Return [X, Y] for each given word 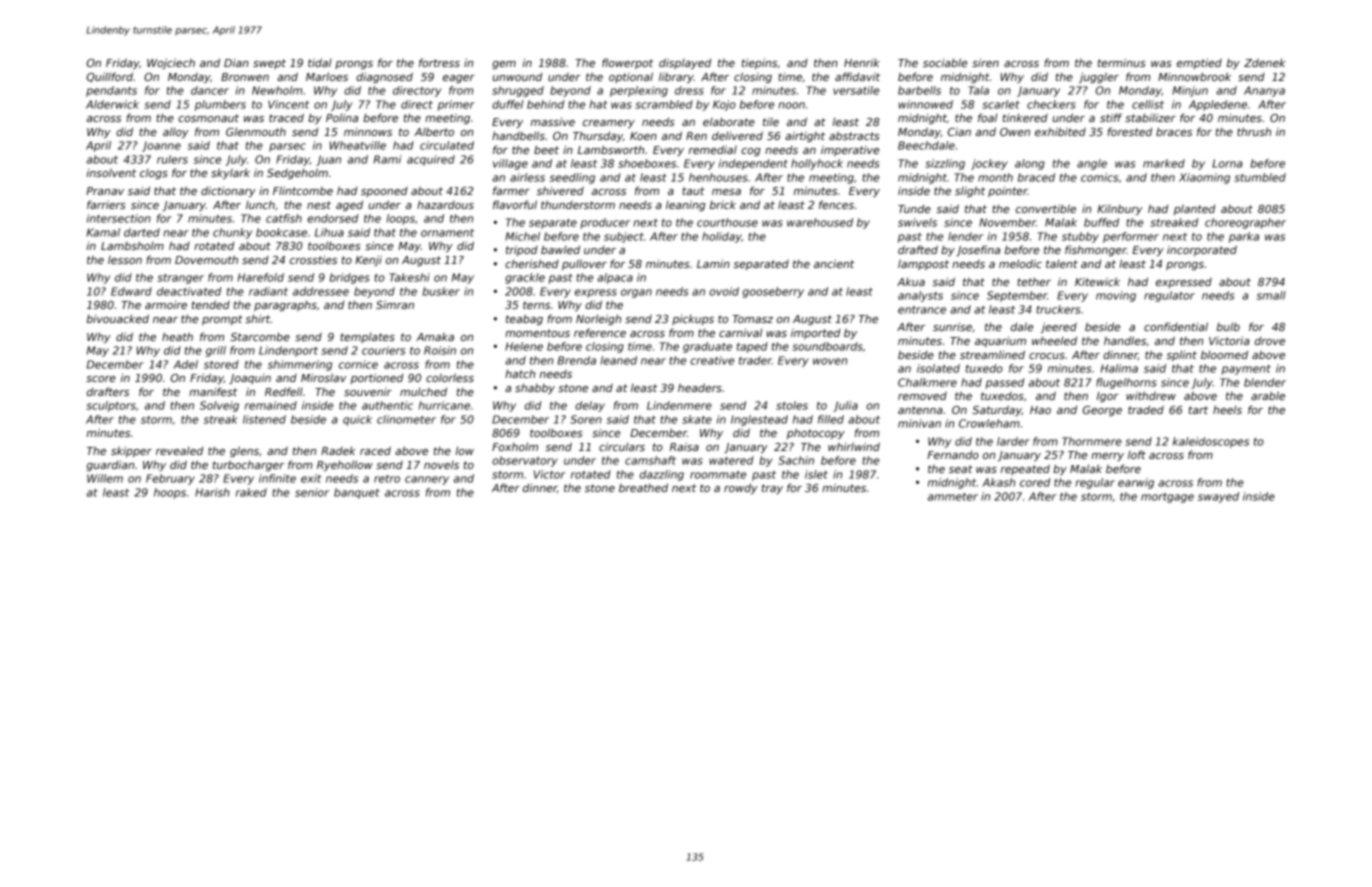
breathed [643, 487]
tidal [320, 62]
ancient [834, 263]
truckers [1058, 309]
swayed [1218, 497]
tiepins [759, 63]
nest [319, 205]
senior [312, 492]
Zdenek [1265, 62]
